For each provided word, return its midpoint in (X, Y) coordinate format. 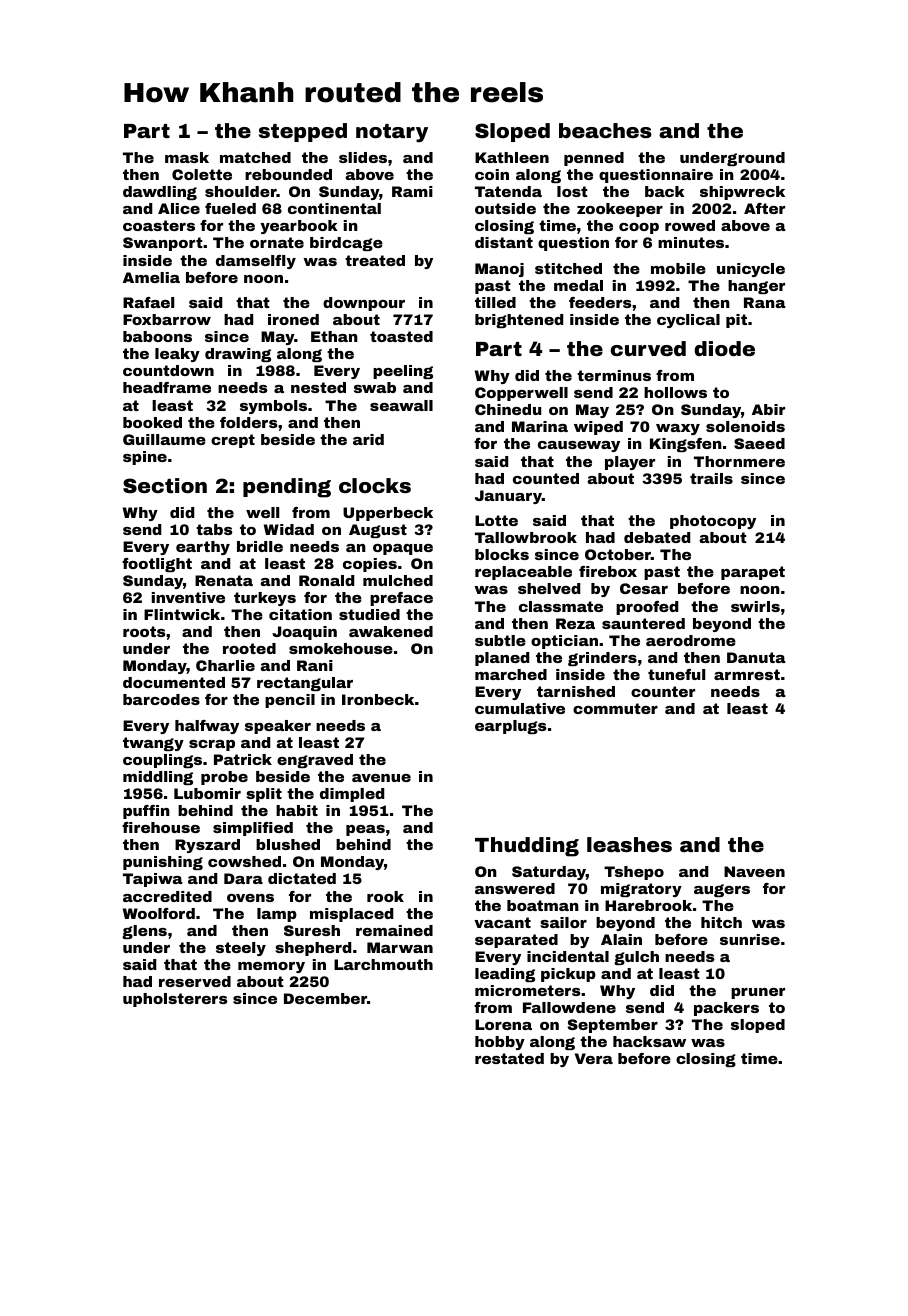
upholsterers (175, 1000)
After (764, 208)
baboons (157, 336)
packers (726, 1009)
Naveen (754, 871)
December (325, 998)
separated (516, 941)
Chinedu (508, 409)
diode (724, 348)
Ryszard (207, 846)
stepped (303, 132)
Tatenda (508, 191)
